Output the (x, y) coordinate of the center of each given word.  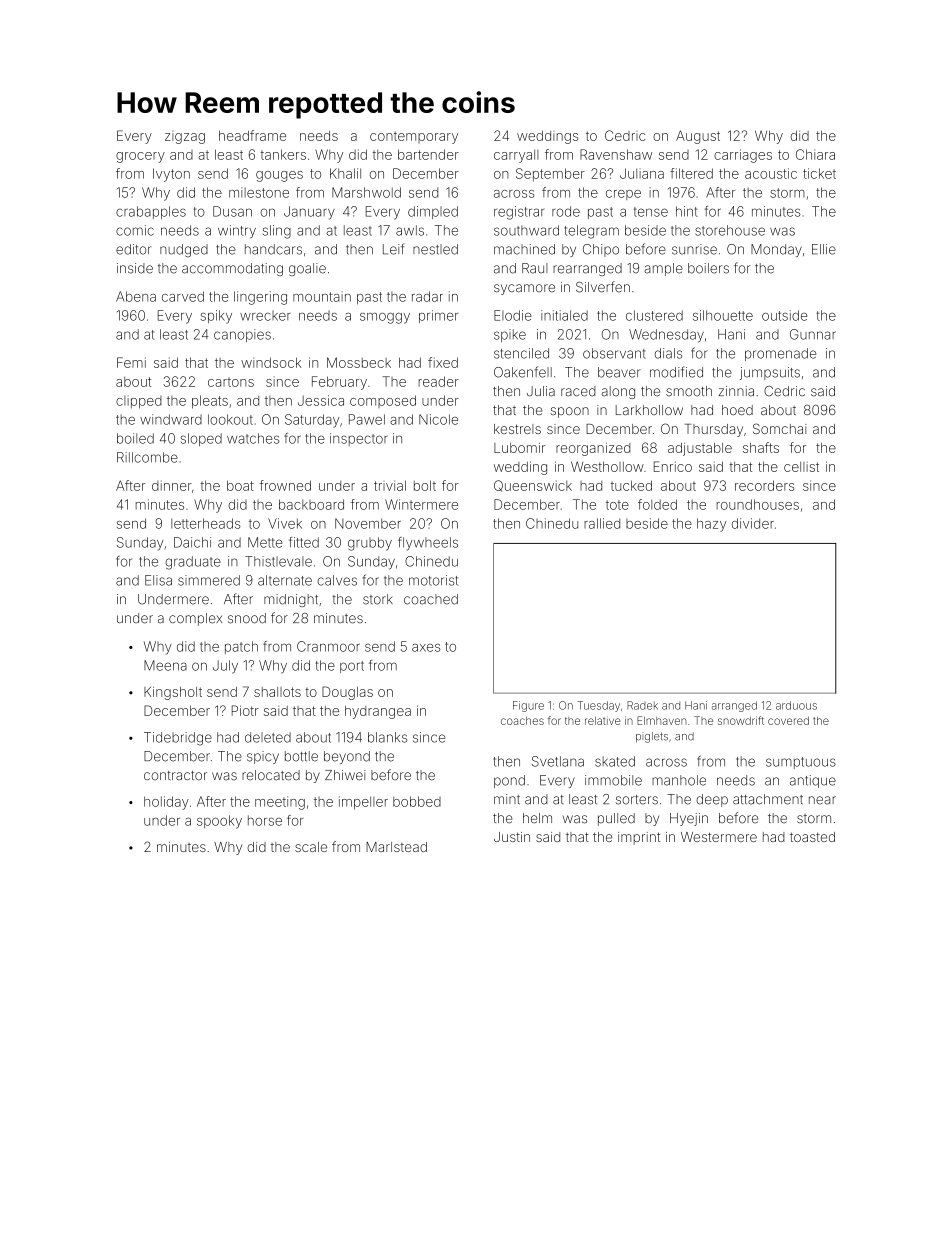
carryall (516, 156)
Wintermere (421, 504)
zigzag (185, 137)
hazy (711, 525)
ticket (819, 173)
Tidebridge (178, 739)
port (352, 667)
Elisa (158, 580)
